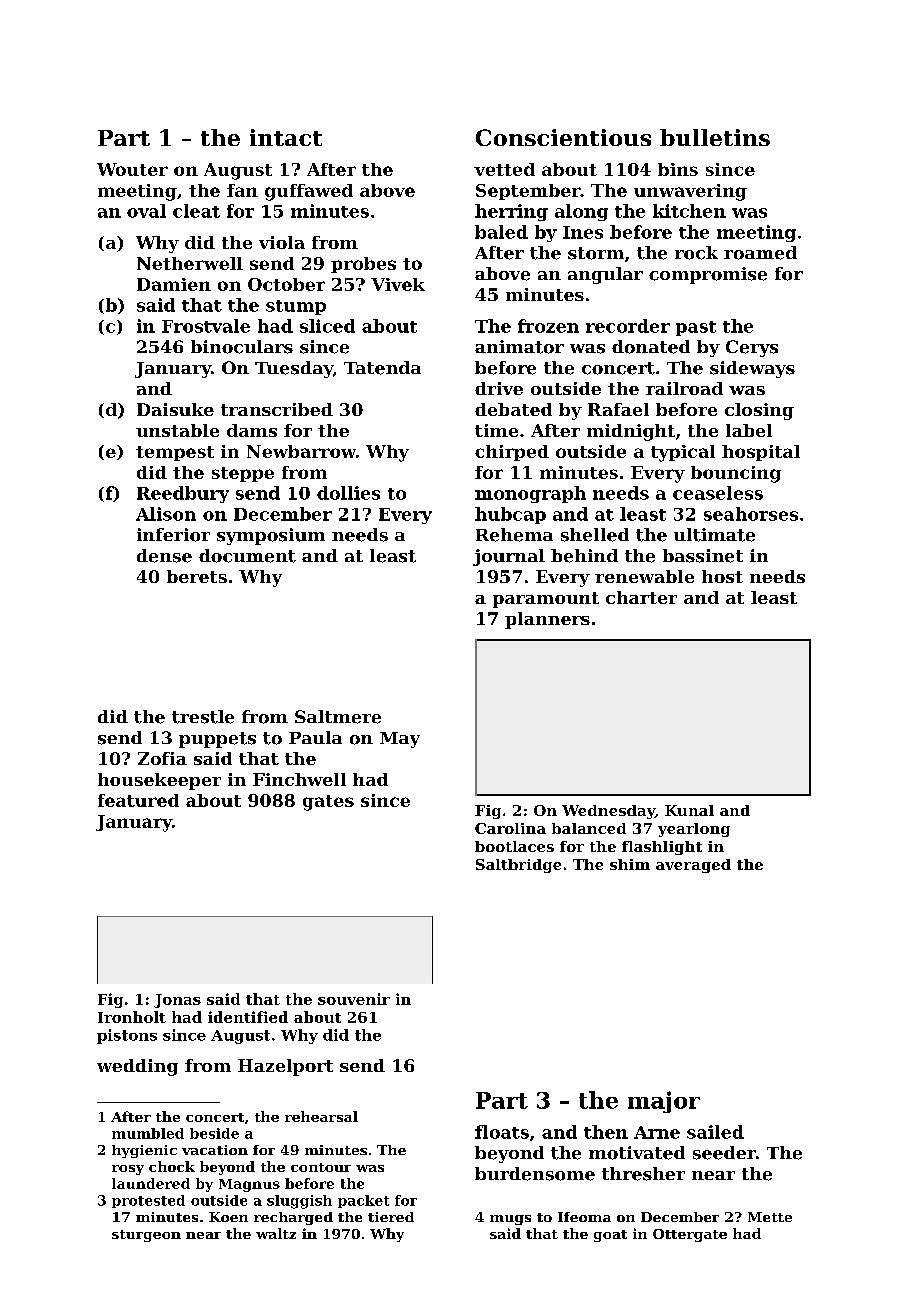  Describe the element at coordinates (162, 758) in the screenshot. I see `Zofia` at that location.
